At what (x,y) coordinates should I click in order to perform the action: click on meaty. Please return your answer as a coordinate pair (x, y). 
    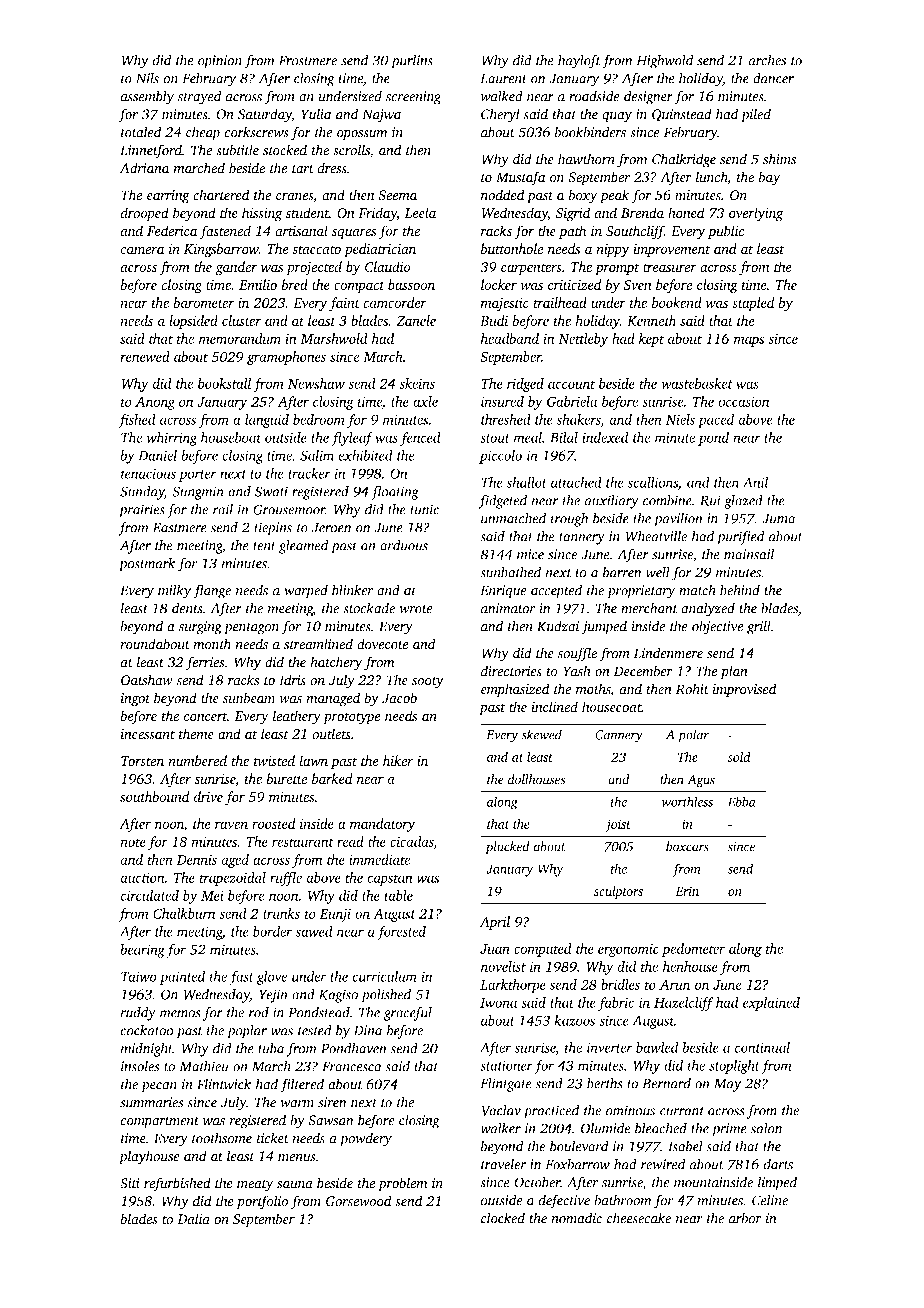
    Looking at the image, I should click on (255, 1185).
